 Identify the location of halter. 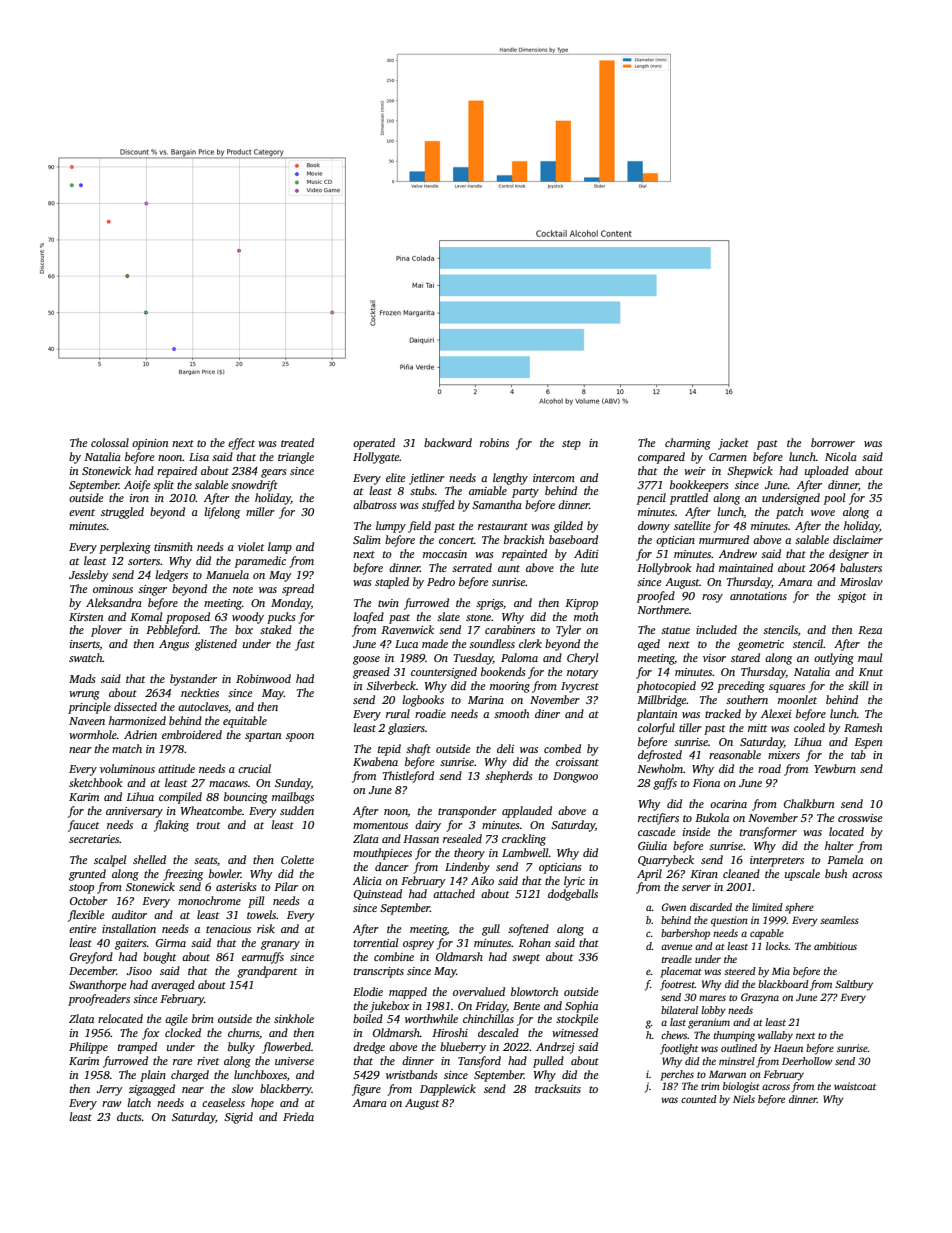
(839, 845).
